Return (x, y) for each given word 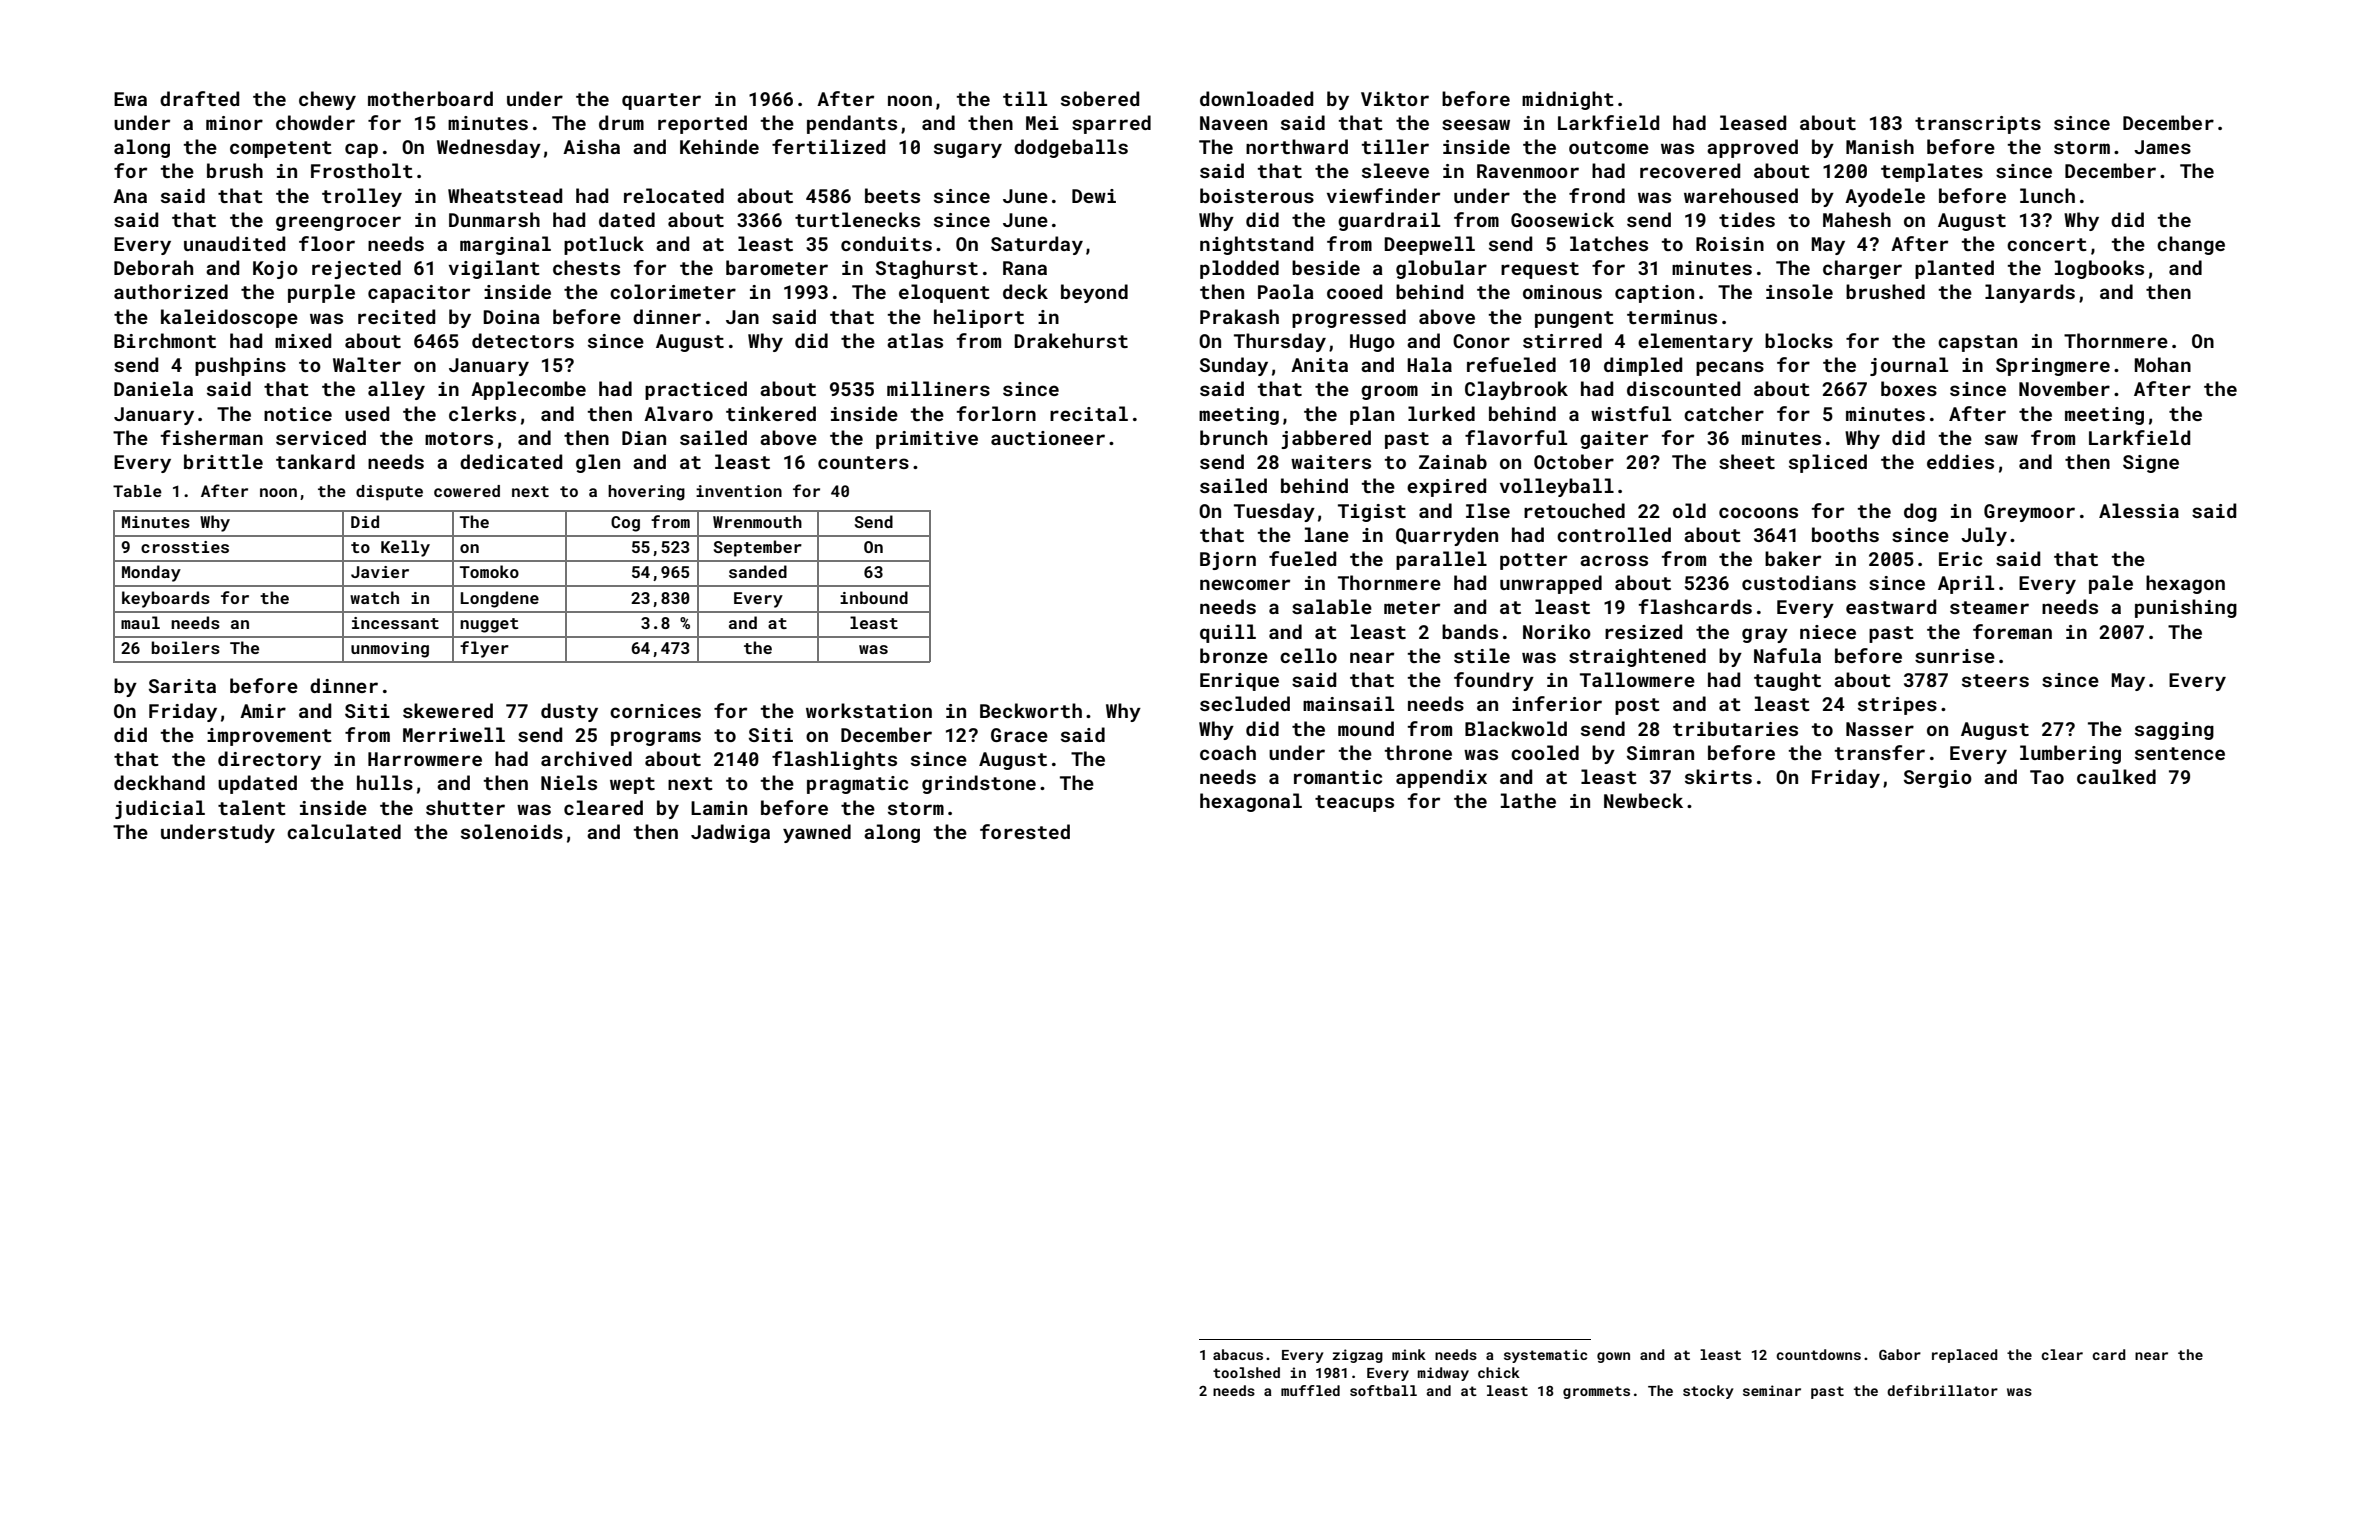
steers (1995, 680)
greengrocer (338, 223)
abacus (1238, 1354)
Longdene (500, 599)
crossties (185, 547)
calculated (344, 831)
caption (1654, 294)
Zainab (1453, 461)
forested (1025, 831)
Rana (1025, 268)
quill (1228, 633)
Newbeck (1643, 800)
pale (2111, 584)
